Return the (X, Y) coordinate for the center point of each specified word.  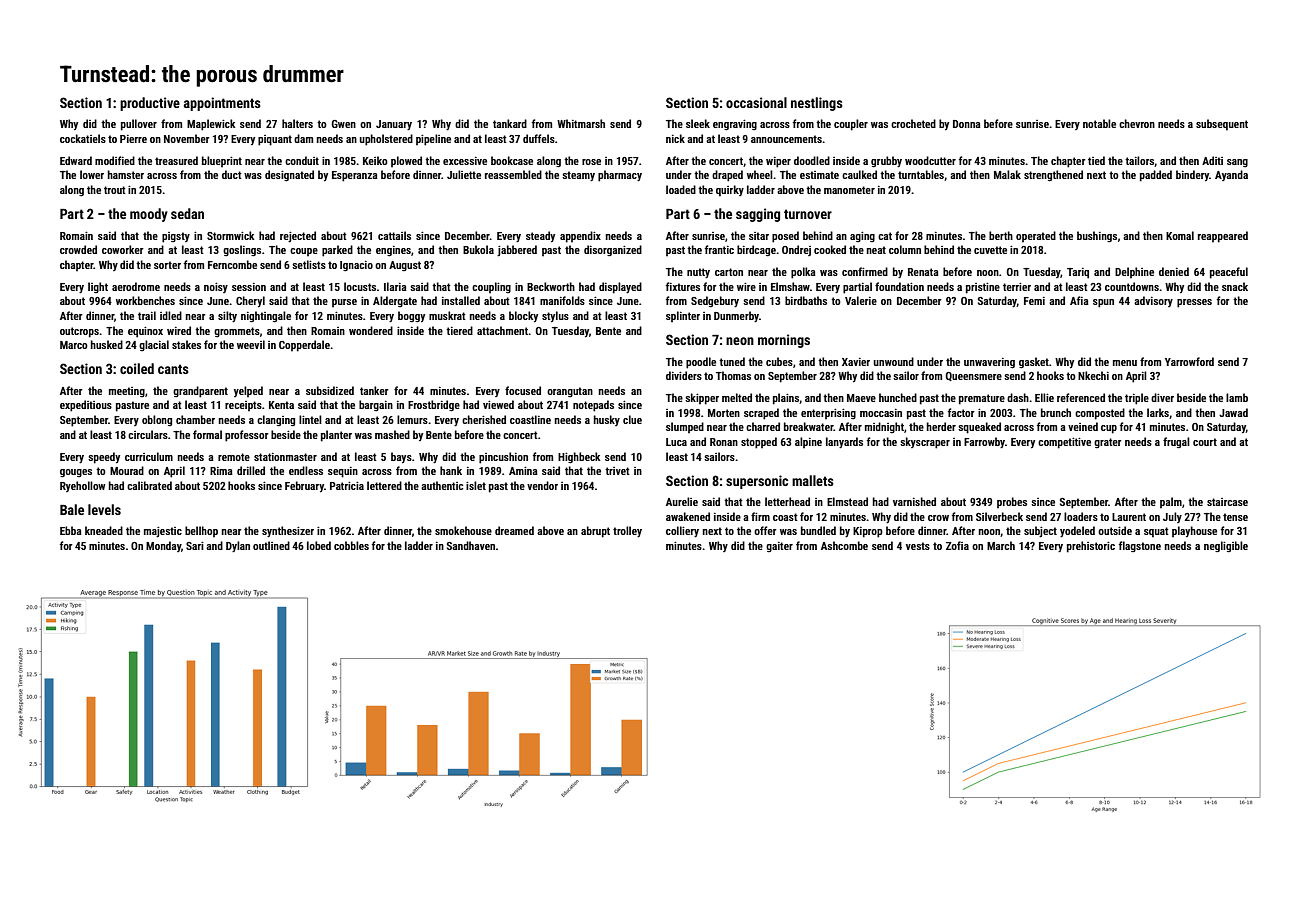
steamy (578, 176)
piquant (275, 140)
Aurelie (682, 501)
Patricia (347, 486)
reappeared (1223, 237)
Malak (1007, 174)
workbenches (145, 300)
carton (729, 272)
